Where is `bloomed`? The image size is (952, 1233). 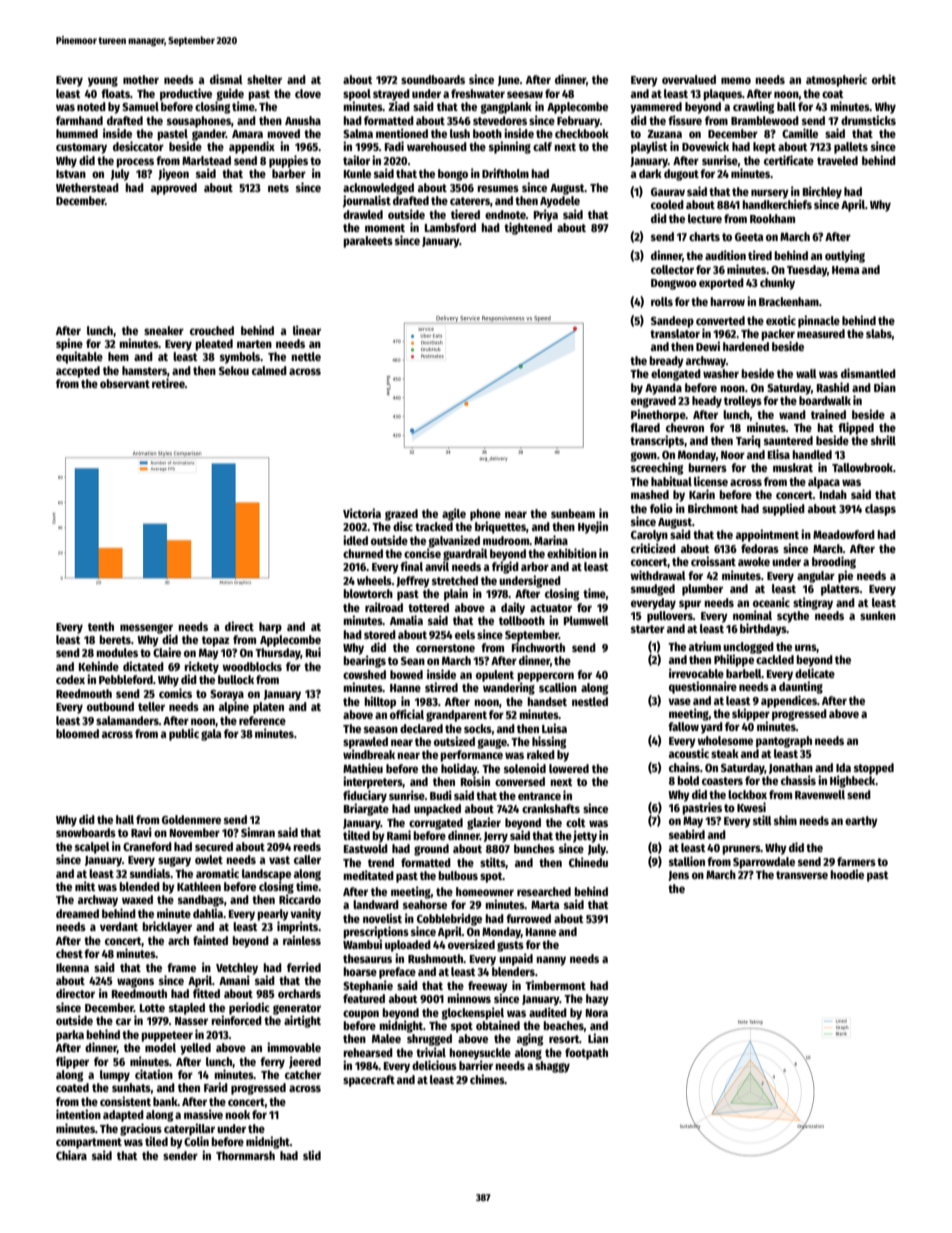
bloomed is located at coordinates (77, 733).
